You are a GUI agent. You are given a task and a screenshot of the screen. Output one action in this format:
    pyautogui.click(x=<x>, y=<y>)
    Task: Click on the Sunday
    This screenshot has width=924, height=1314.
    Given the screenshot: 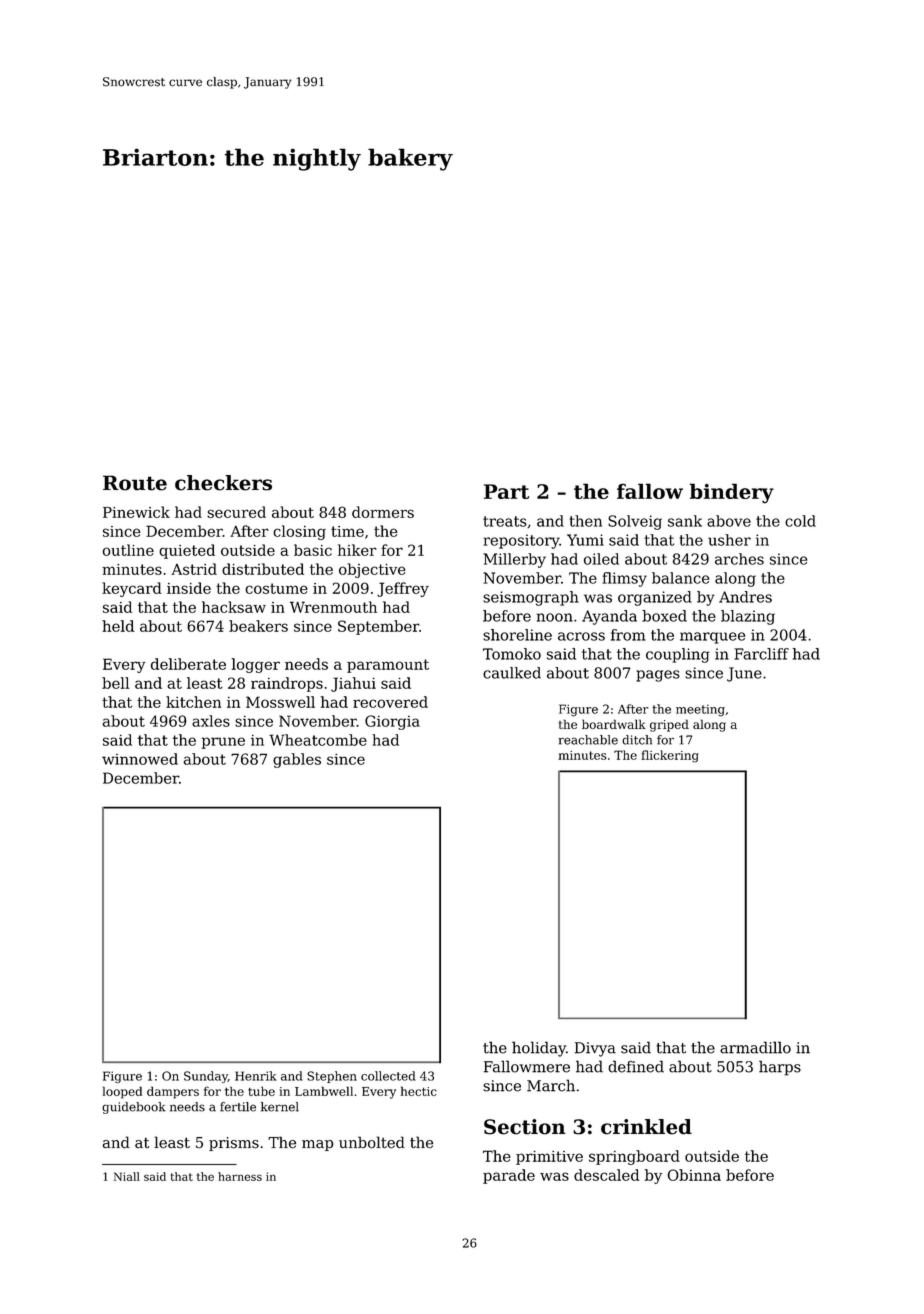 What is the action you would take?
    pyautogui.click(x=206, y=1077)
